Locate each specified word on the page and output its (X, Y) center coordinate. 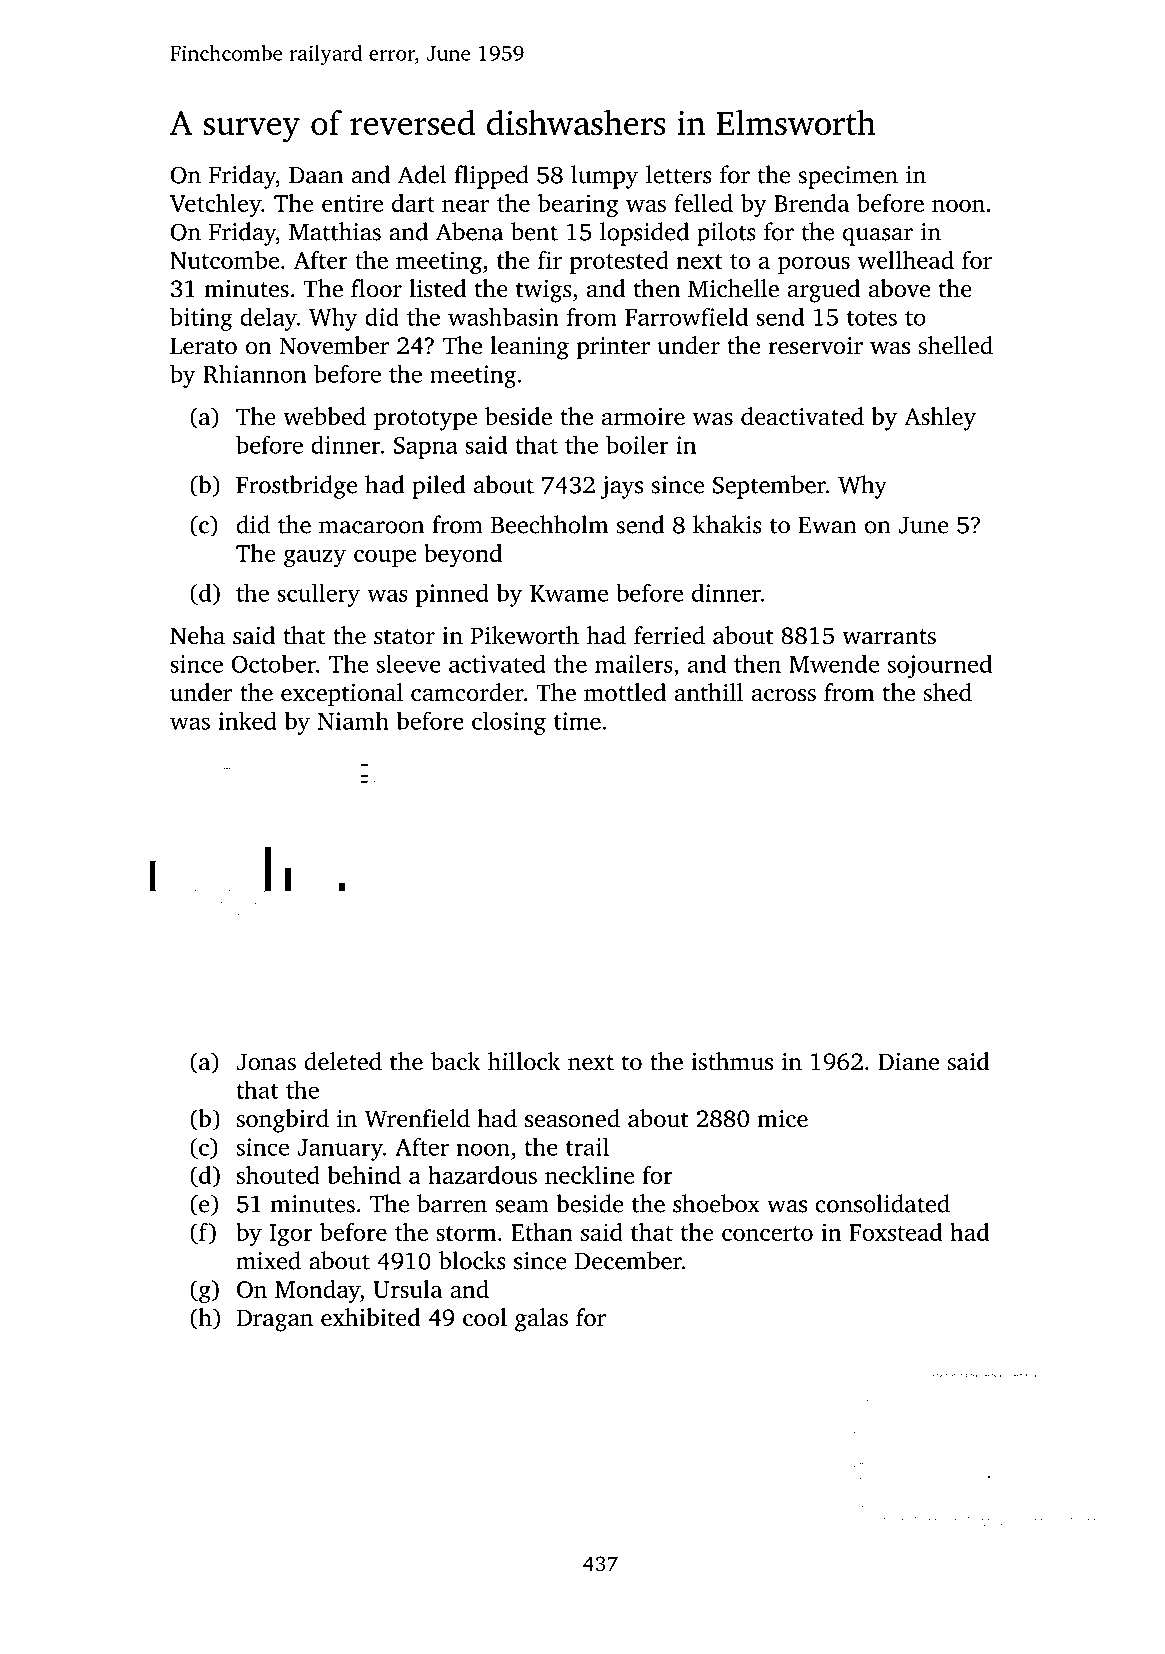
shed (948, 692)
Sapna (425, 448)
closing (509, 723)
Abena (469, 231)
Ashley (940, 419)
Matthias (335, 231)
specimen (848, 177)
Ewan (827, 525)
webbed (324, 416)
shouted (278, 1175)
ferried (669, 635)
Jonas (266, 1062)
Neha (197, 635)
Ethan (542, 1232)
